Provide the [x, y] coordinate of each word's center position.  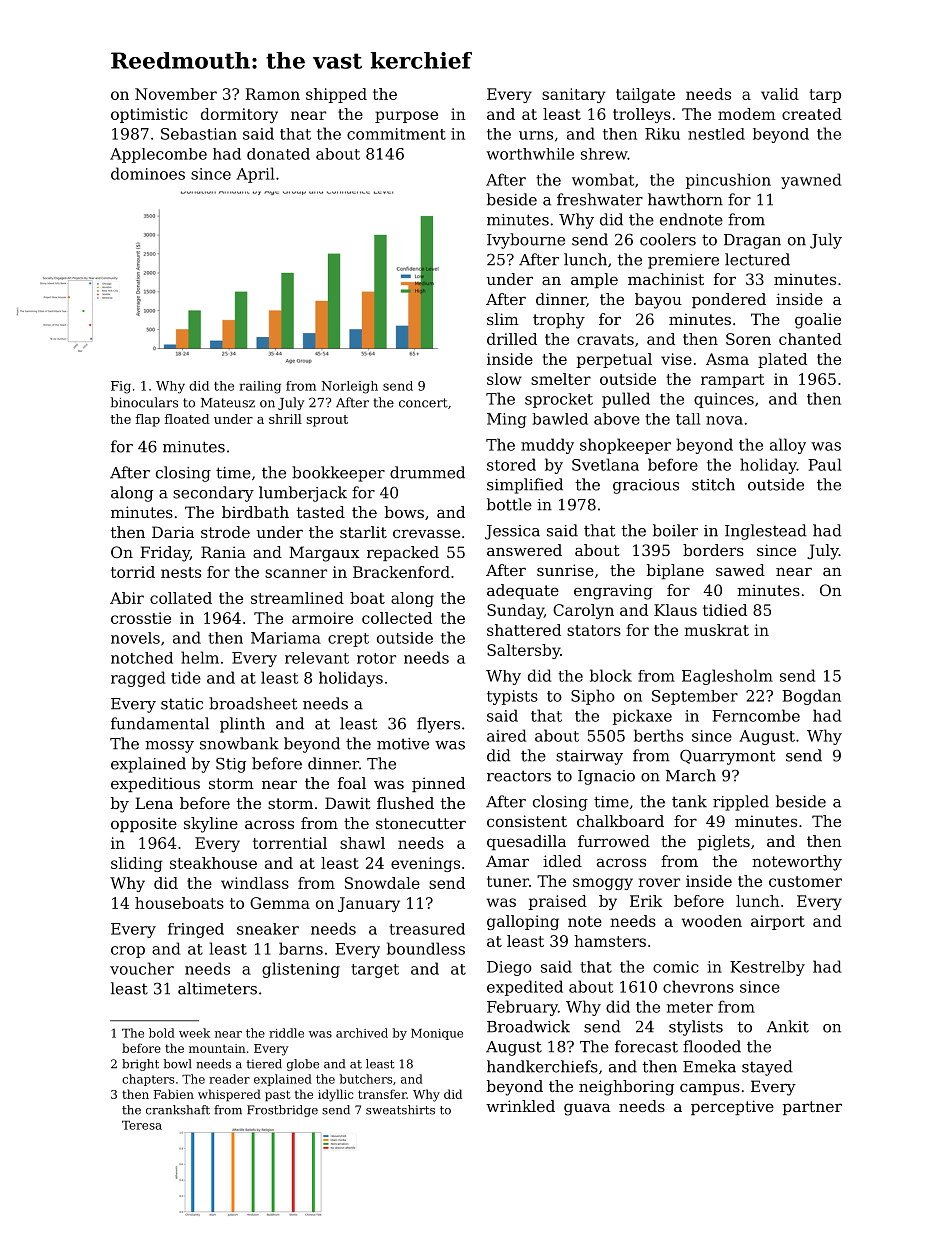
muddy [547, 446]
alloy [788, 446]
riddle [286, 1033]
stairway [589, 757]
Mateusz [228, 403]
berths [658, 735]
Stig [231, 765]
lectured [757, 259]
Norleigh [349, 387]
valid [780, 94]
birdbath [255, 512]
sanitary [573, 95]
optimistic [149, 115]
